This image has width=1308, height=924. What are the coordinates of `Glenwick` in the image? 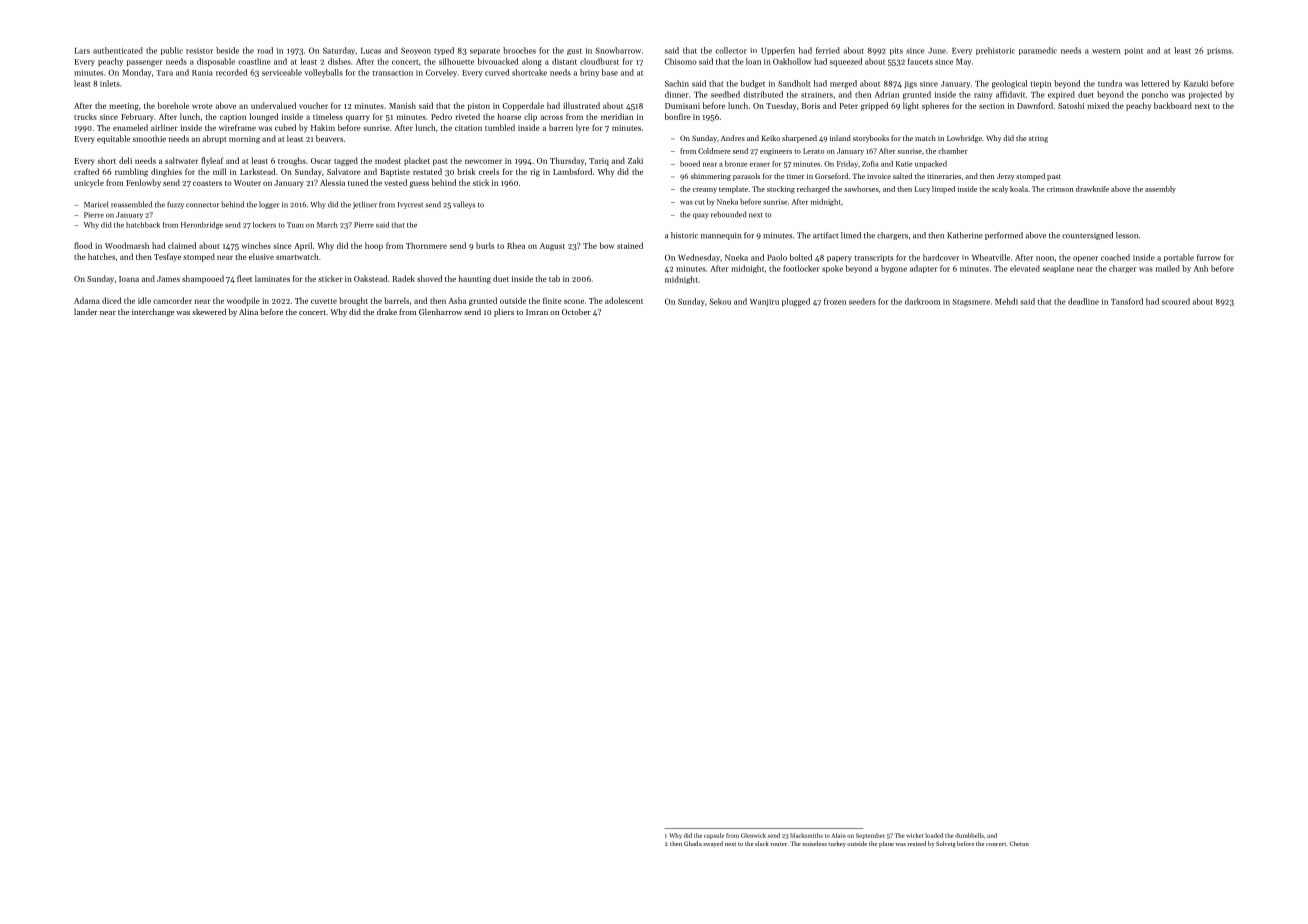 It's located at (753, 835).
